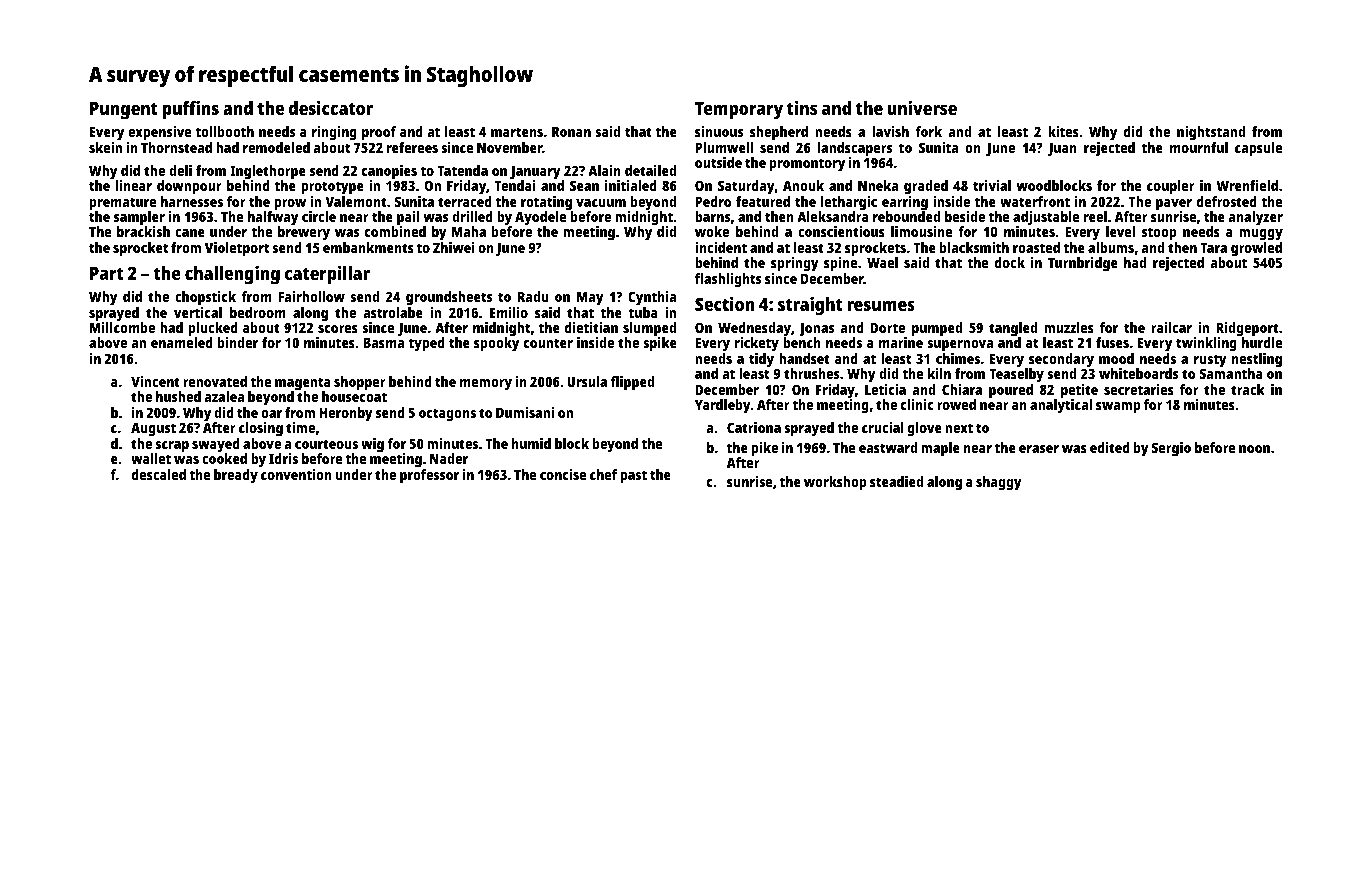 This screenshot has height=887, width=1372. I want to click on concise, so click(563, 474).
